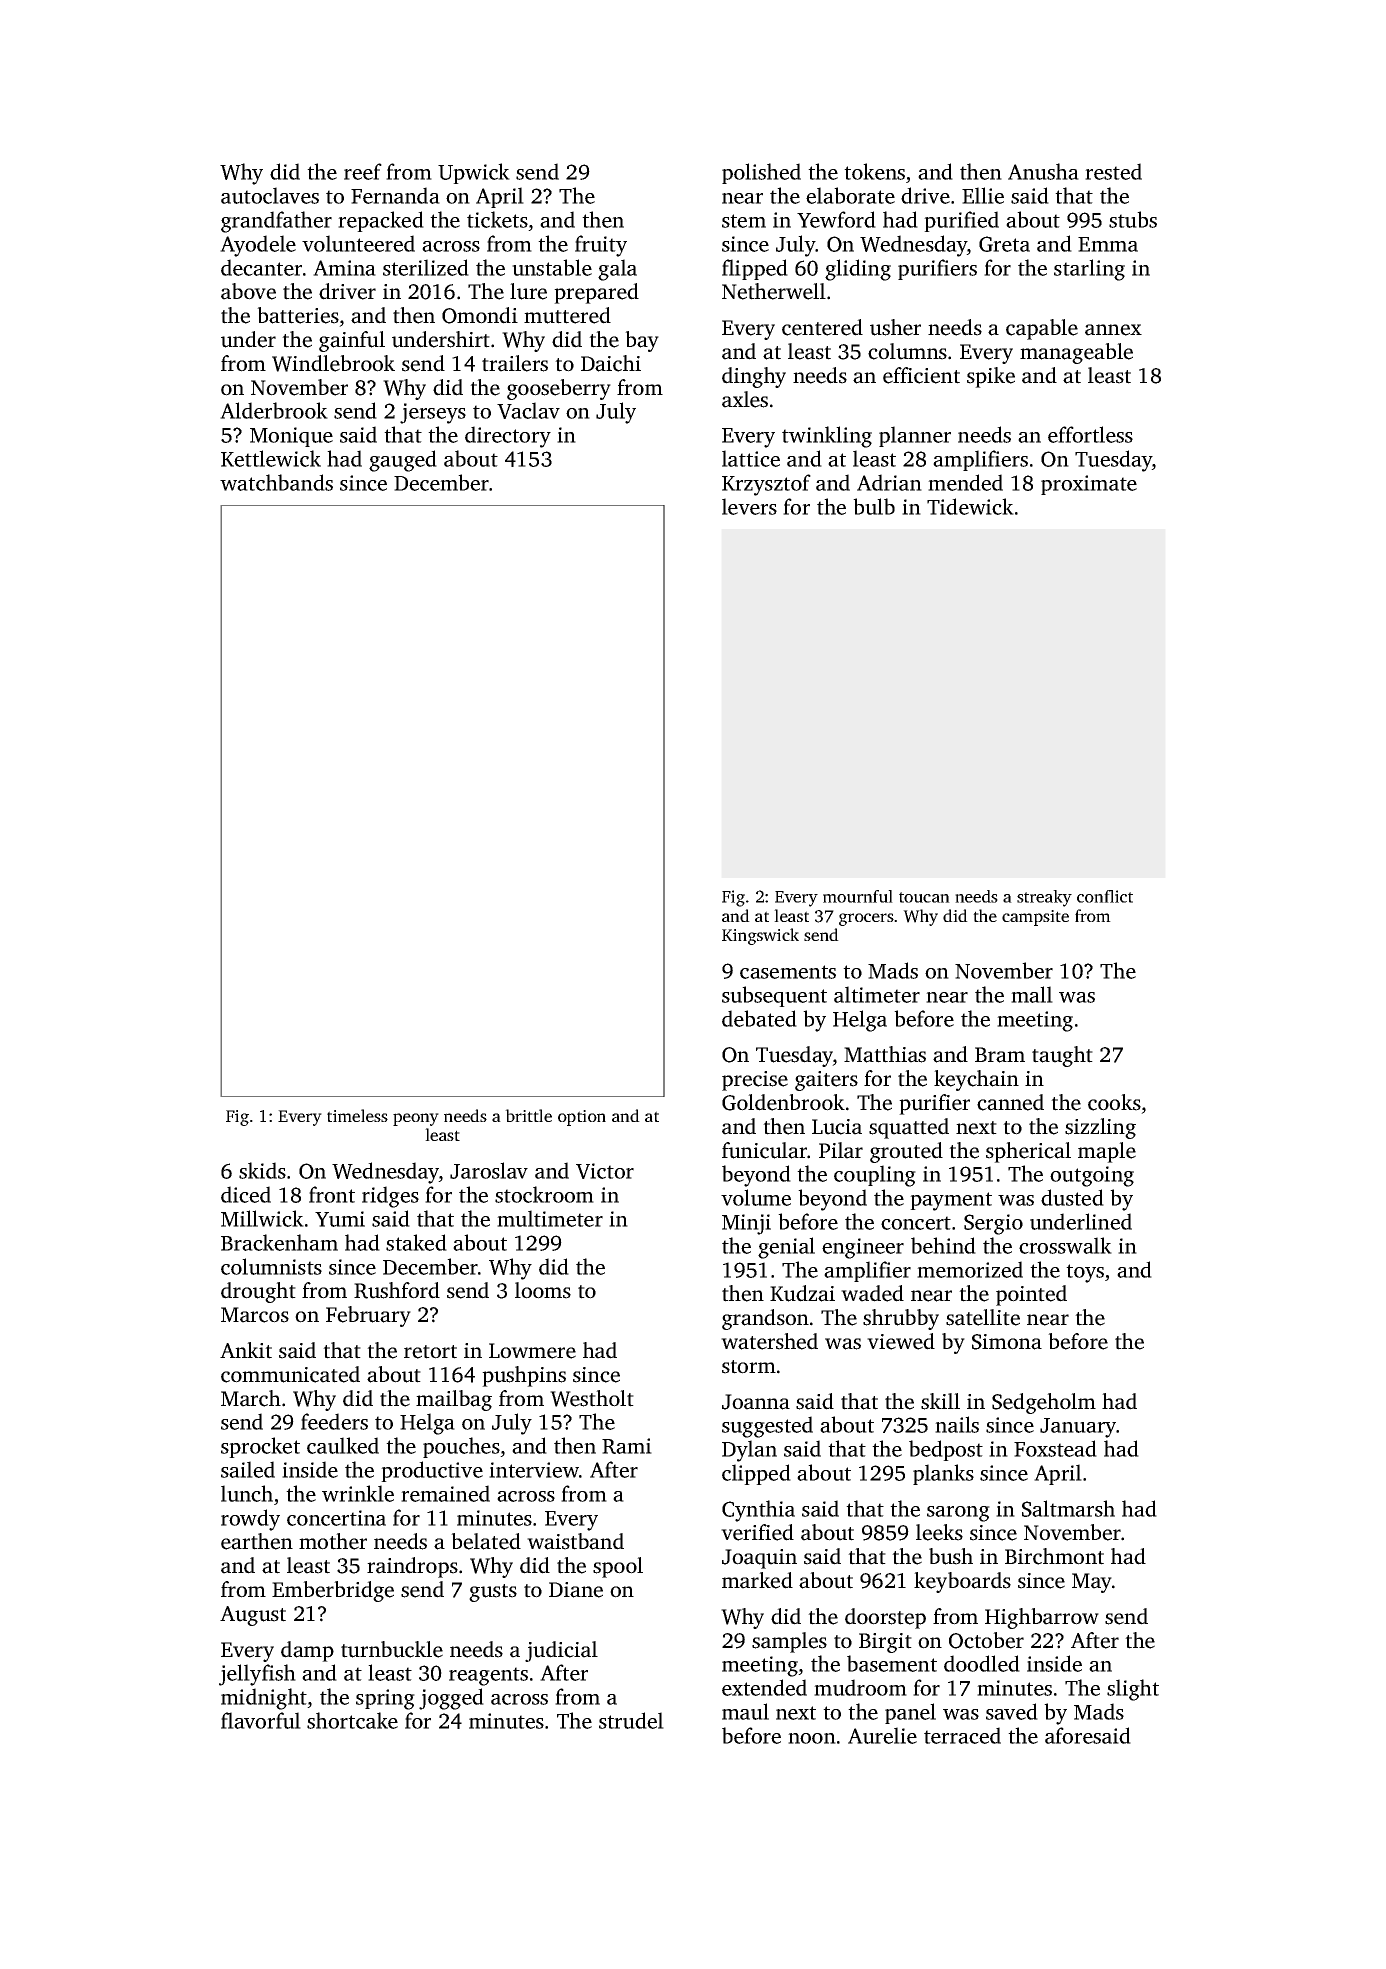  What do you see at coordinates (276, 482) in the page?
I see `watchbands` at bounding box center [276, 482].
